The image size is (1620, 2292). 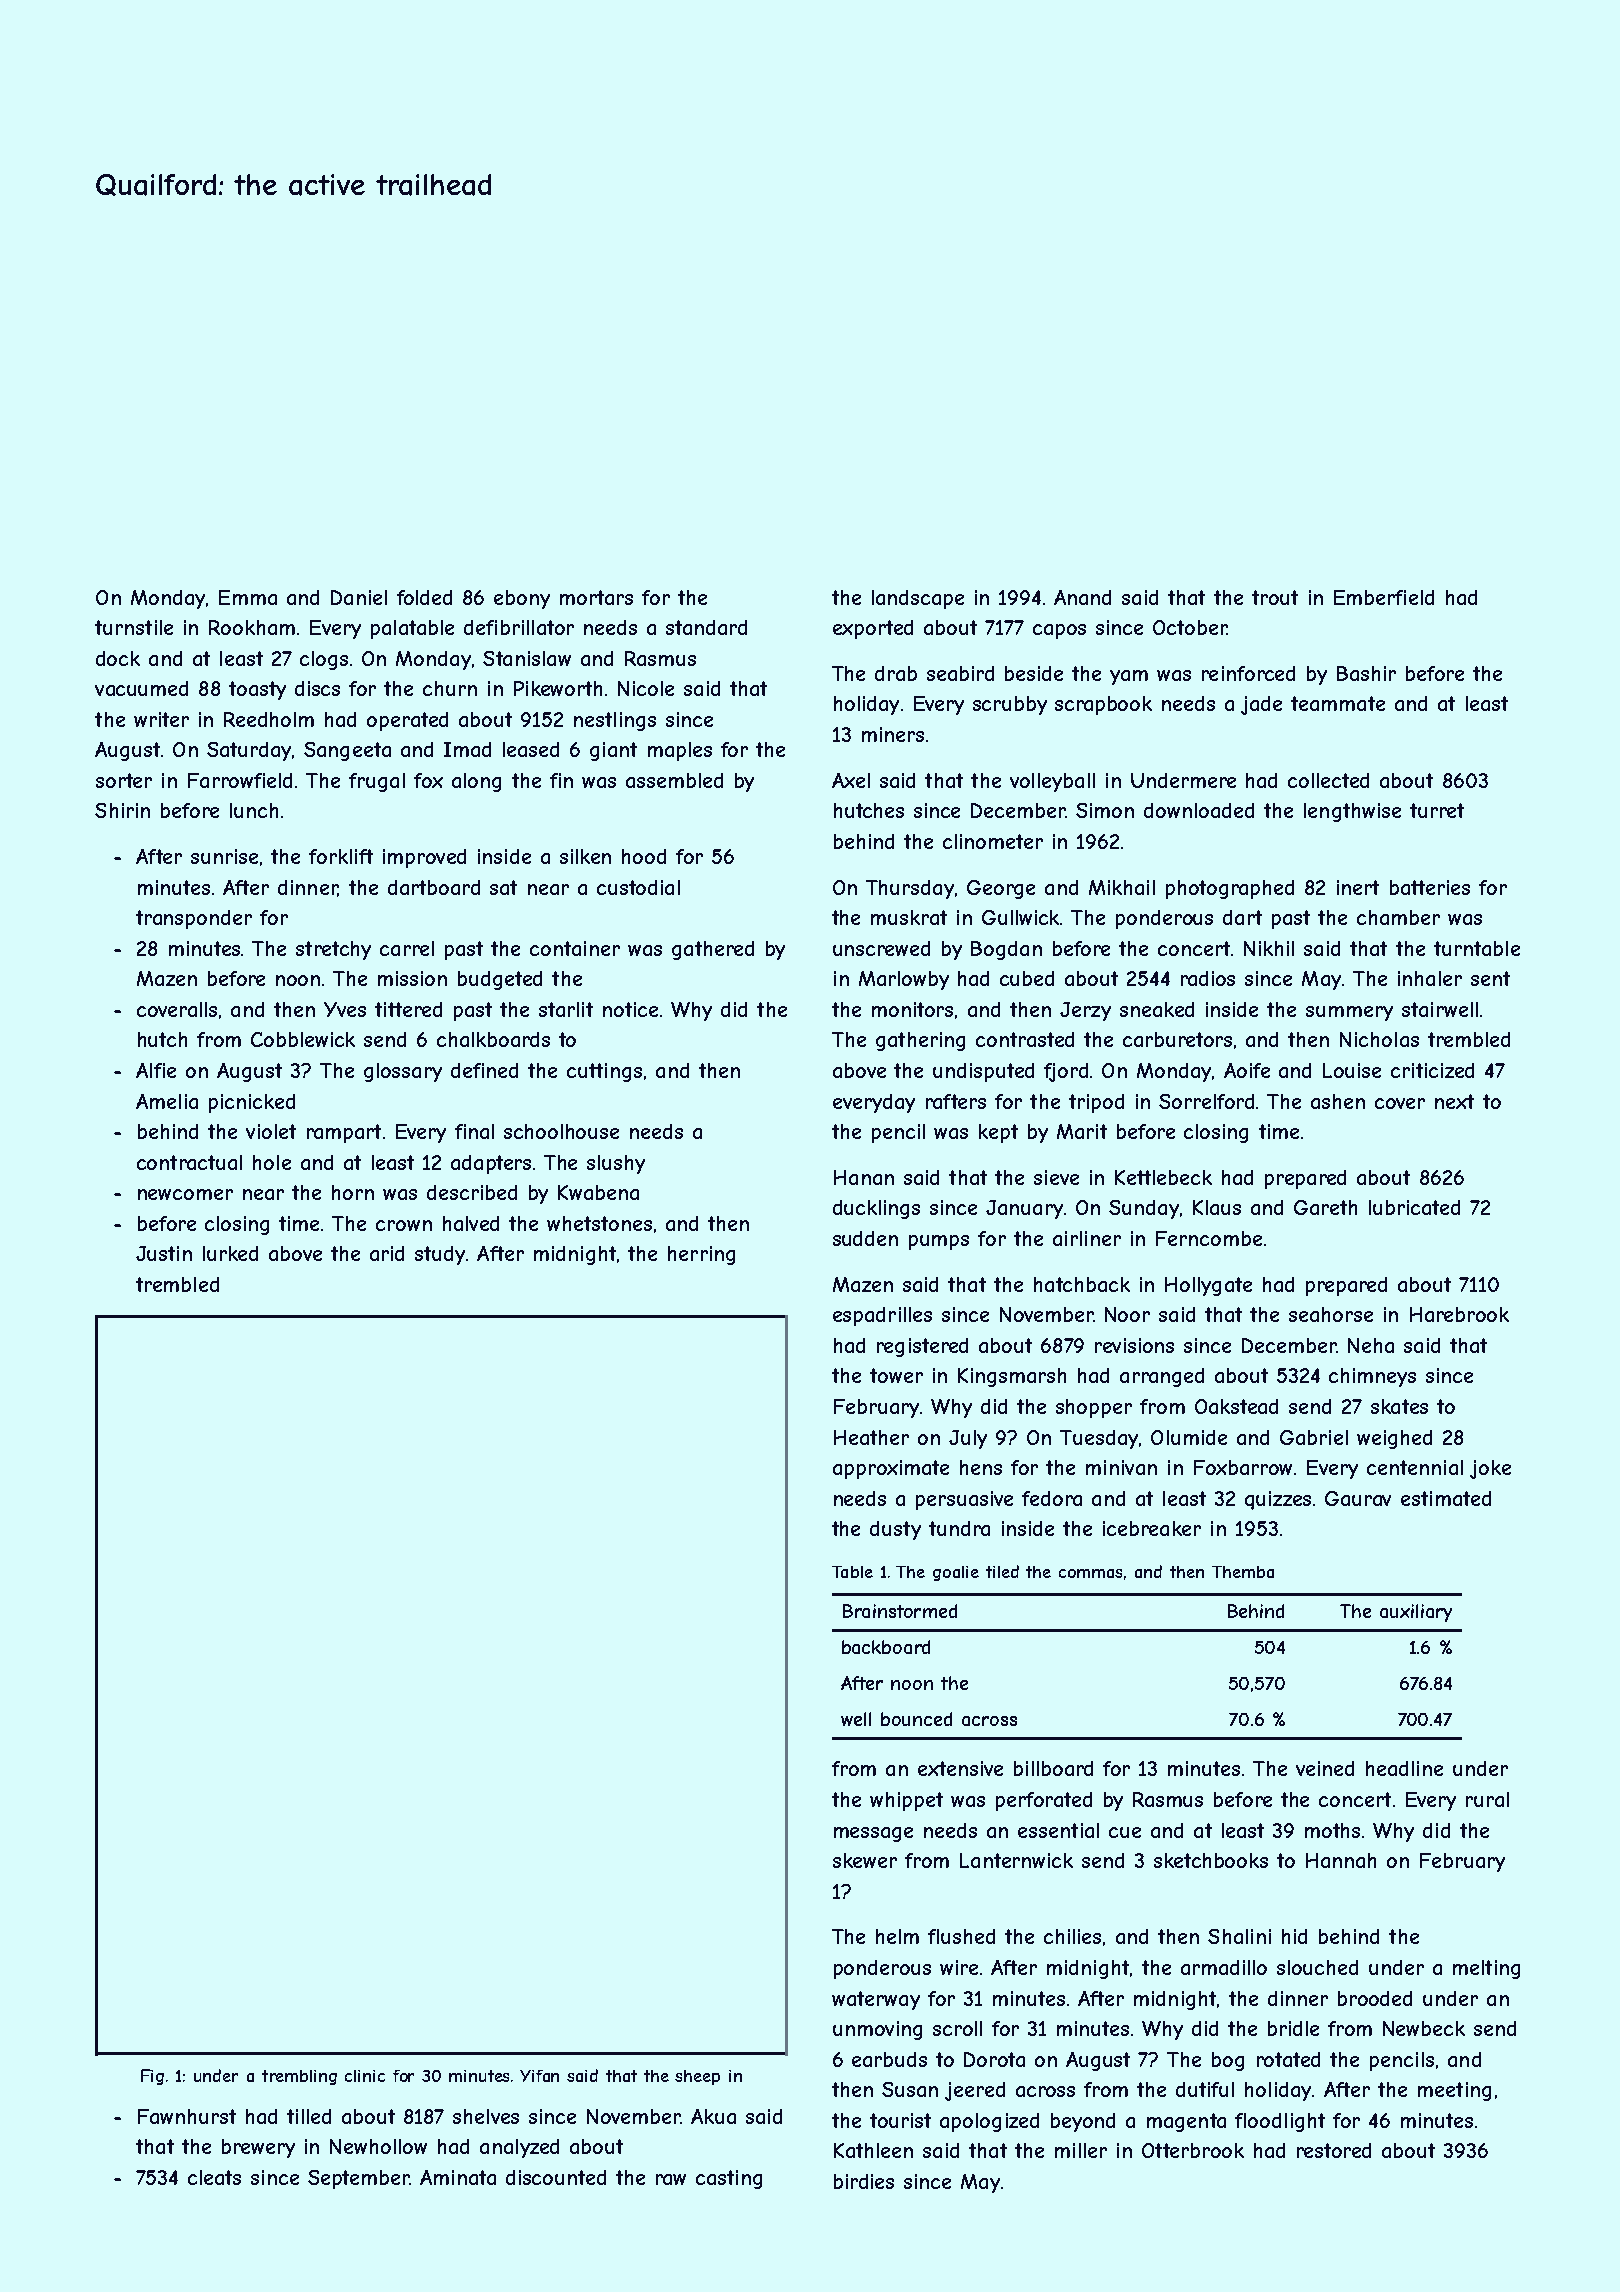 What do you see at coordinates (1437, 810) in the screenshot?
I see `turret` at bounding box center [1437, 810].
